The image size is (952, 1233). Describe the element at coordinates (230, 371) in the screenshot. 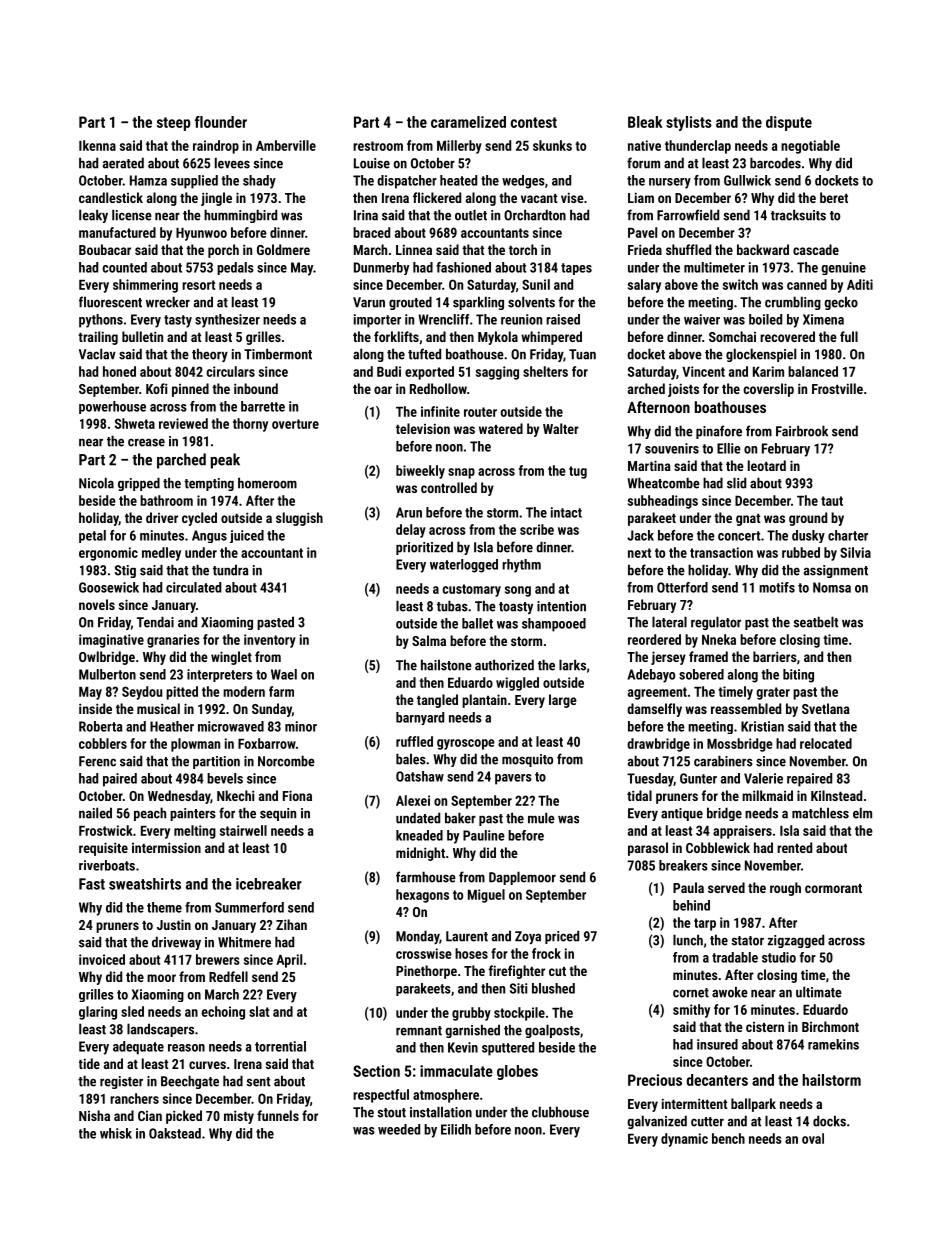

I see `circulars` at that location.
